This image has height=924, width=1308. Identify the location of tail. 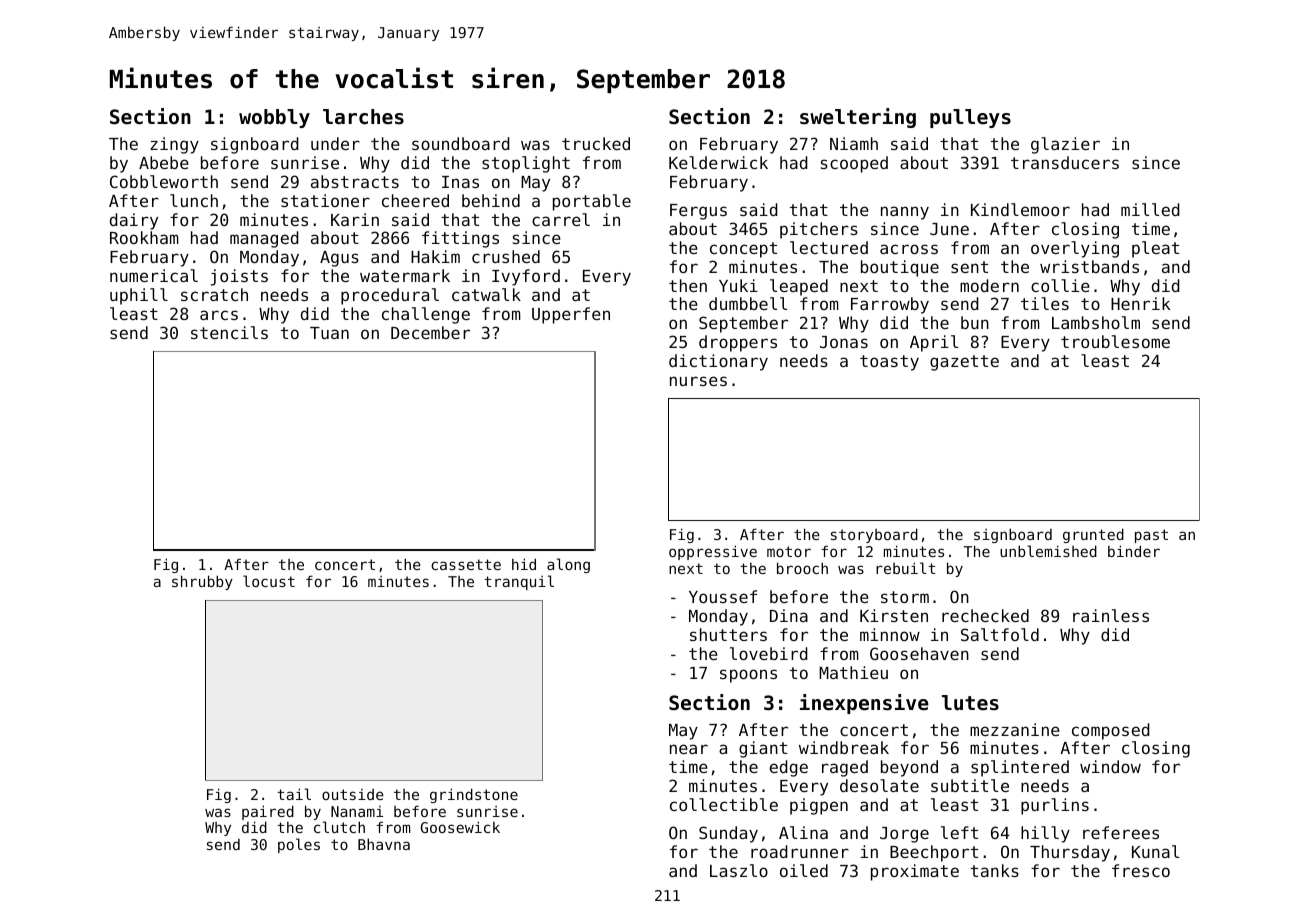
(294, 794).
